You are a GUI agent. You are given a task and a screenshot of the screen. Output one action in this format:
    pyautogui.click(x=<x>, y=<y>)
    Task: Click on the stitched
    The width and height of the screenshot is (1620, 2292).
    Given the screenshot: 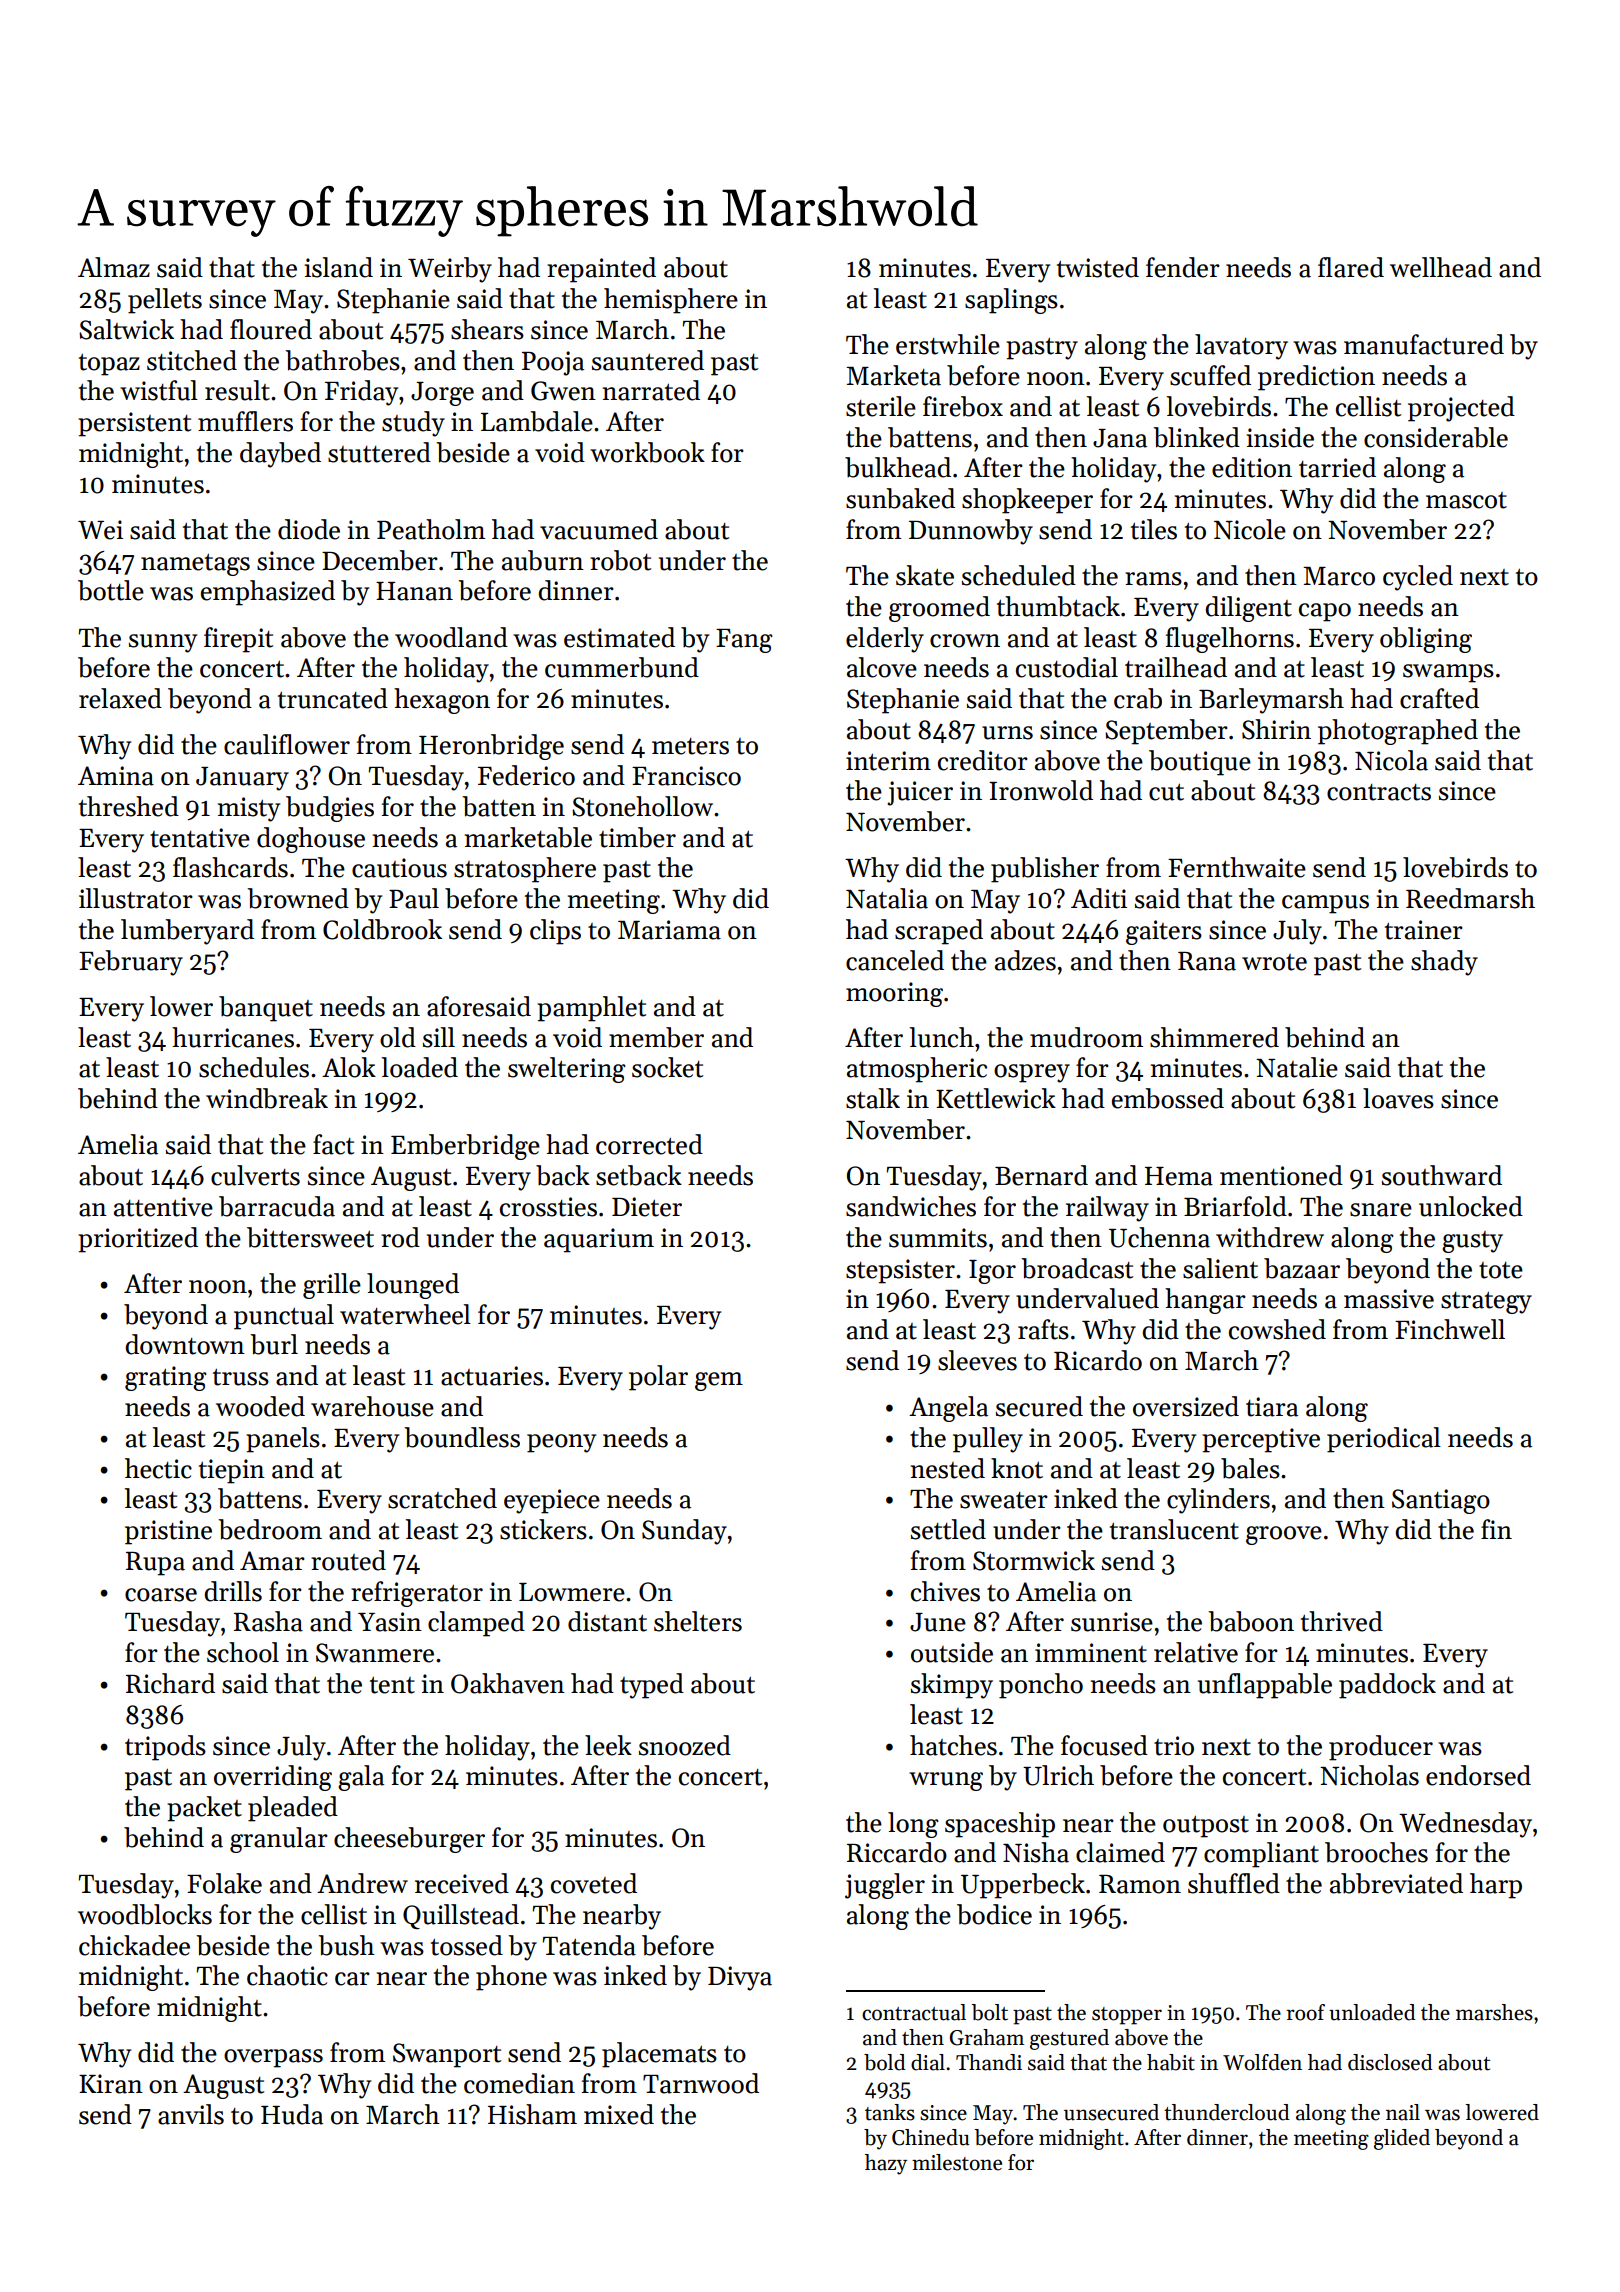 What is the action you would take?
    pyautogui.click(x=192, y=360)
